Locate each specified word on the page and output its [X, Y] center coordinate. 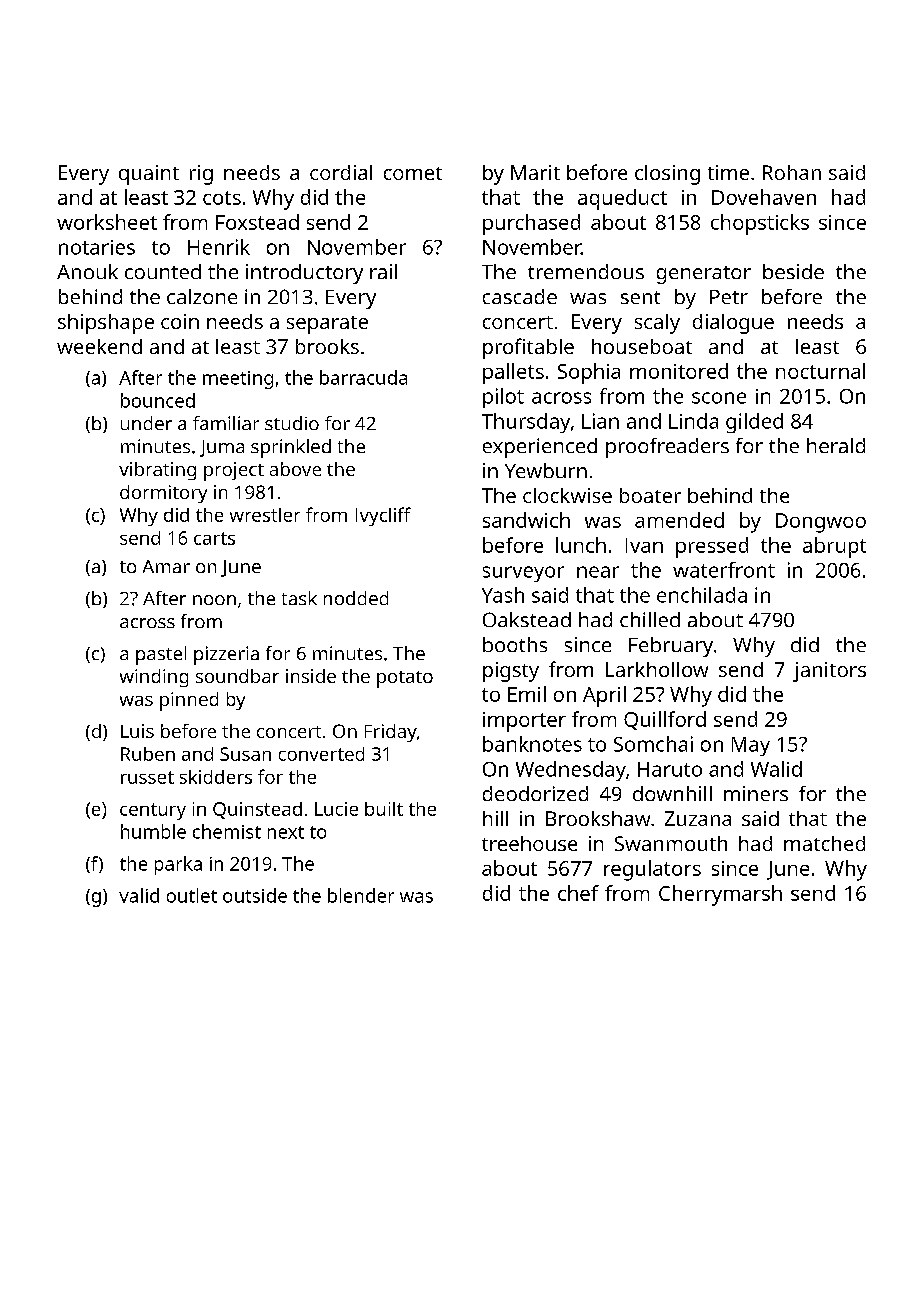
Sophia [589, 373]
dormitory [163, 494]
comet [413, 173]
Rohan [792, 172]
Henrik [219, 247]
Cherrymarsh [720, 895]
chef [578, 893]
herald [836, 445]
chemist [227, 831]
